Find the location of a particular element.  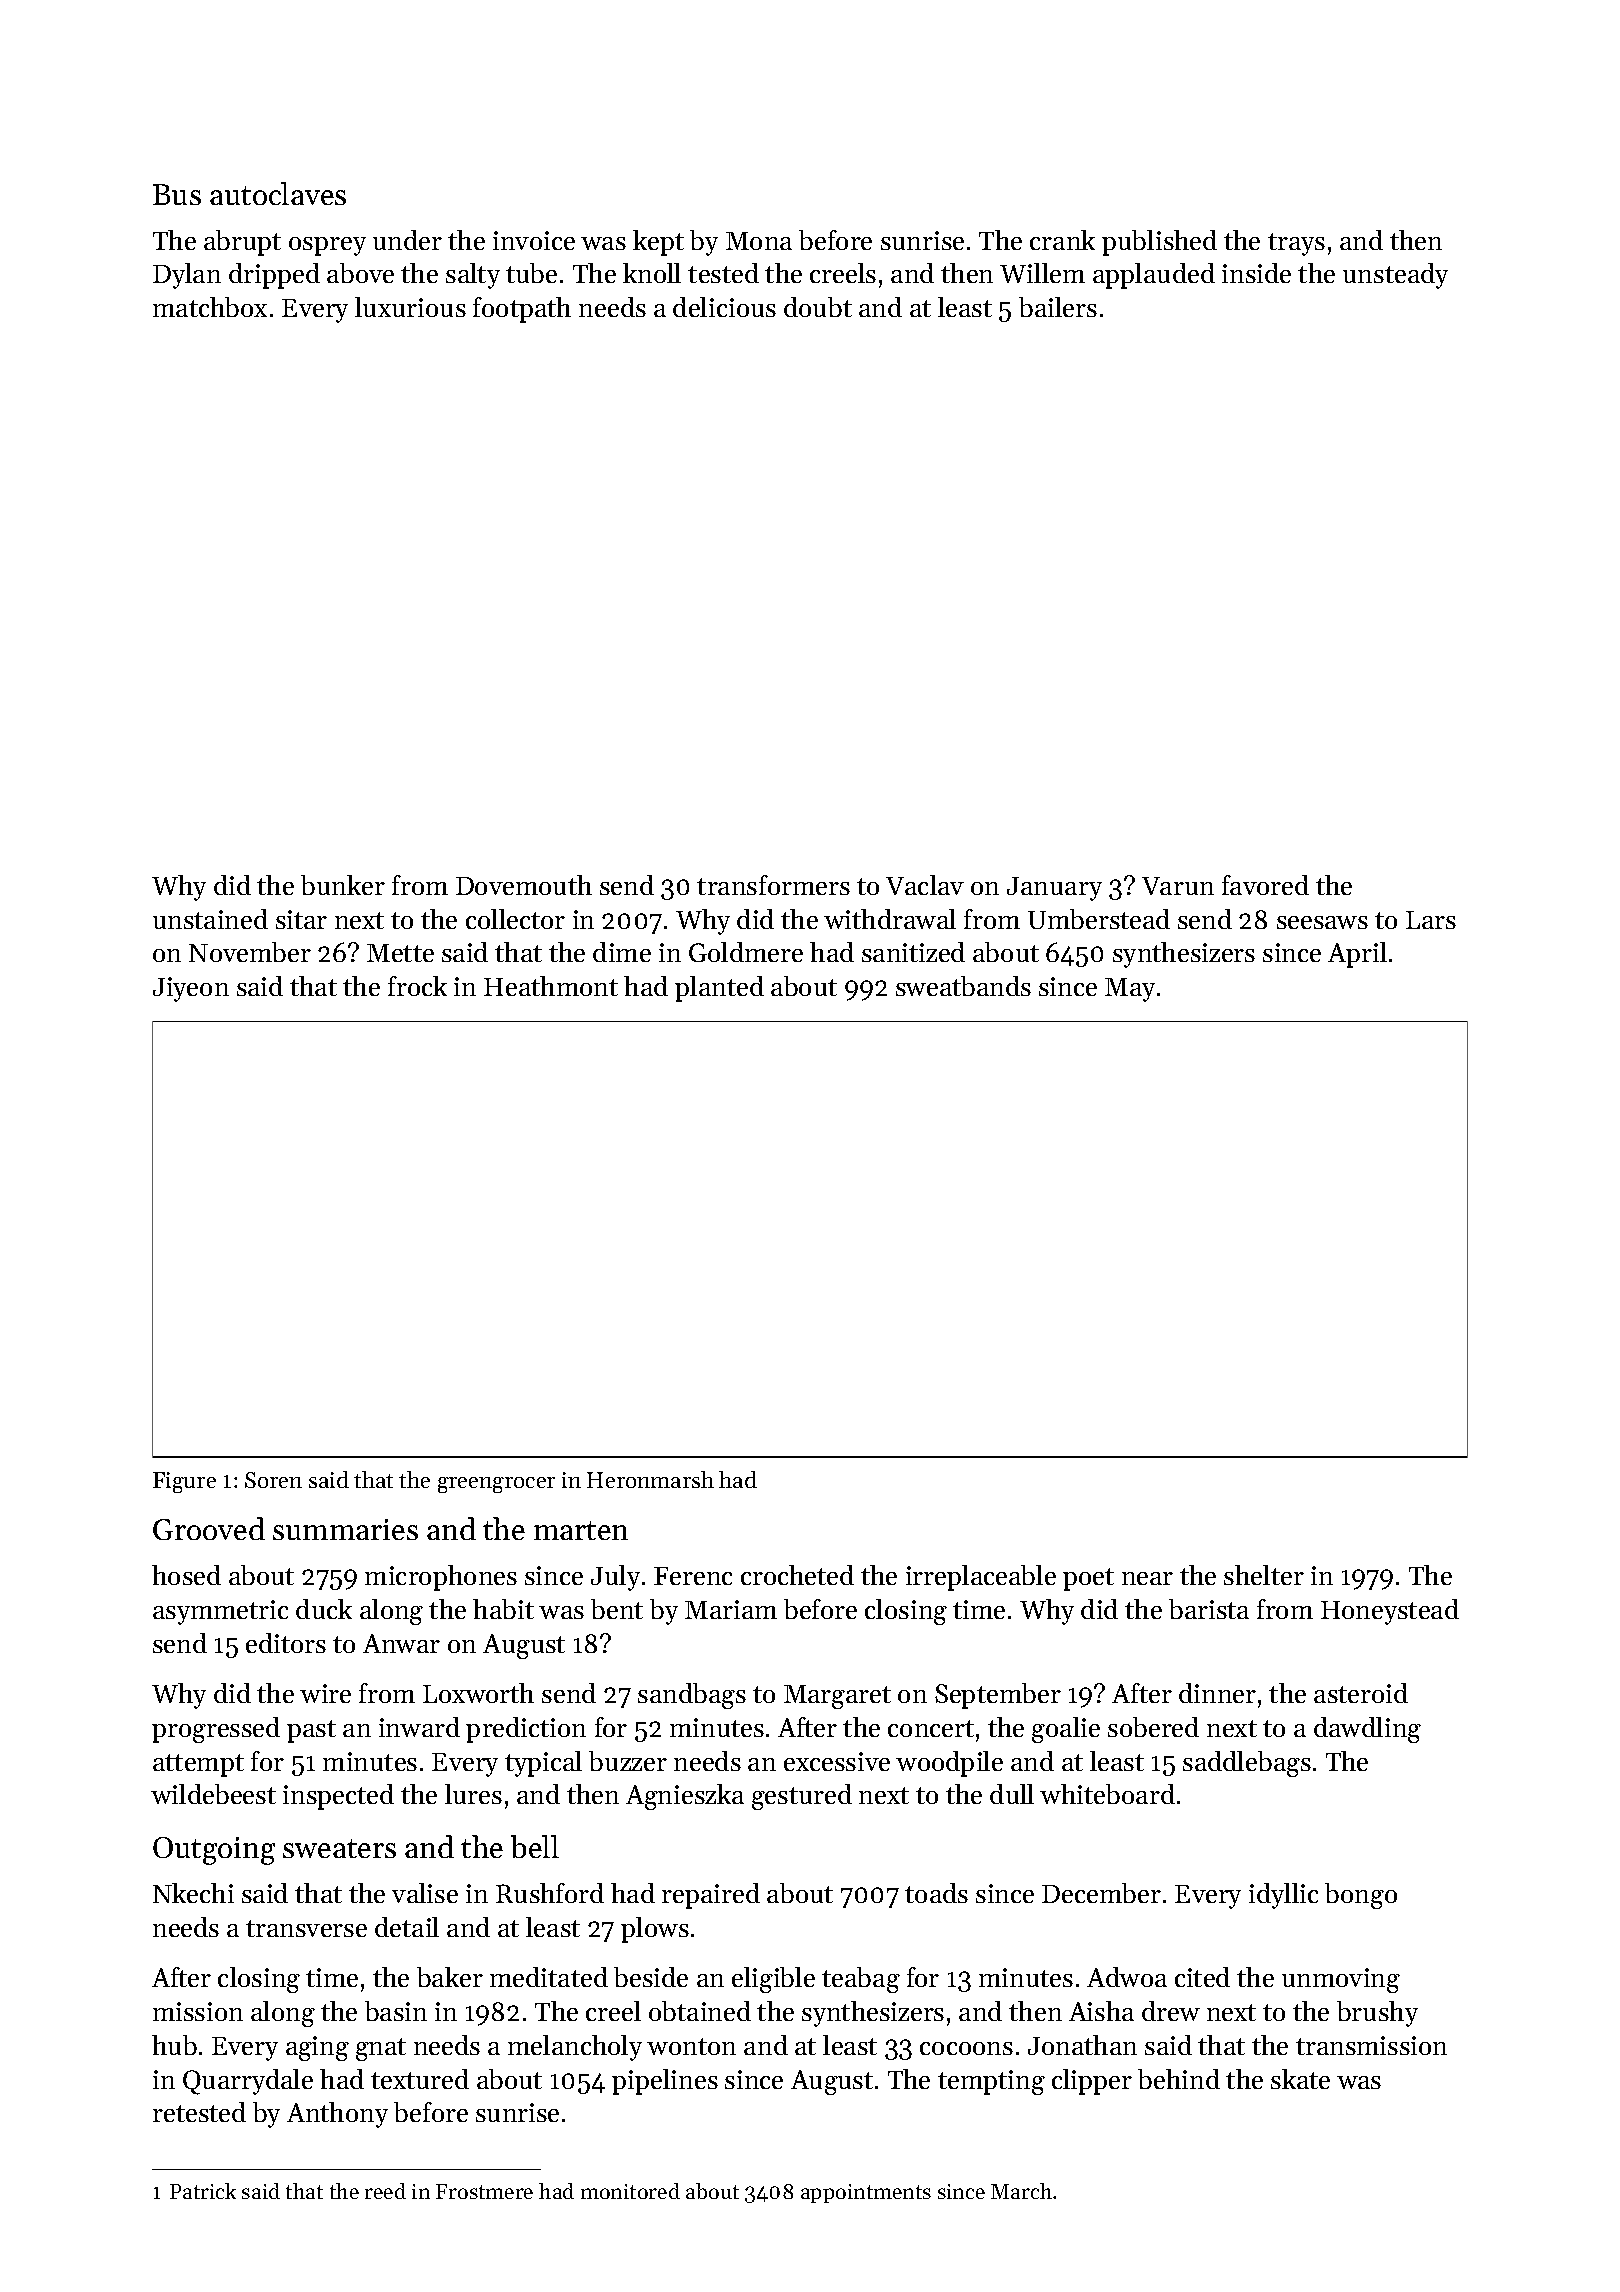

January is located at coordinates (1054, 889).
